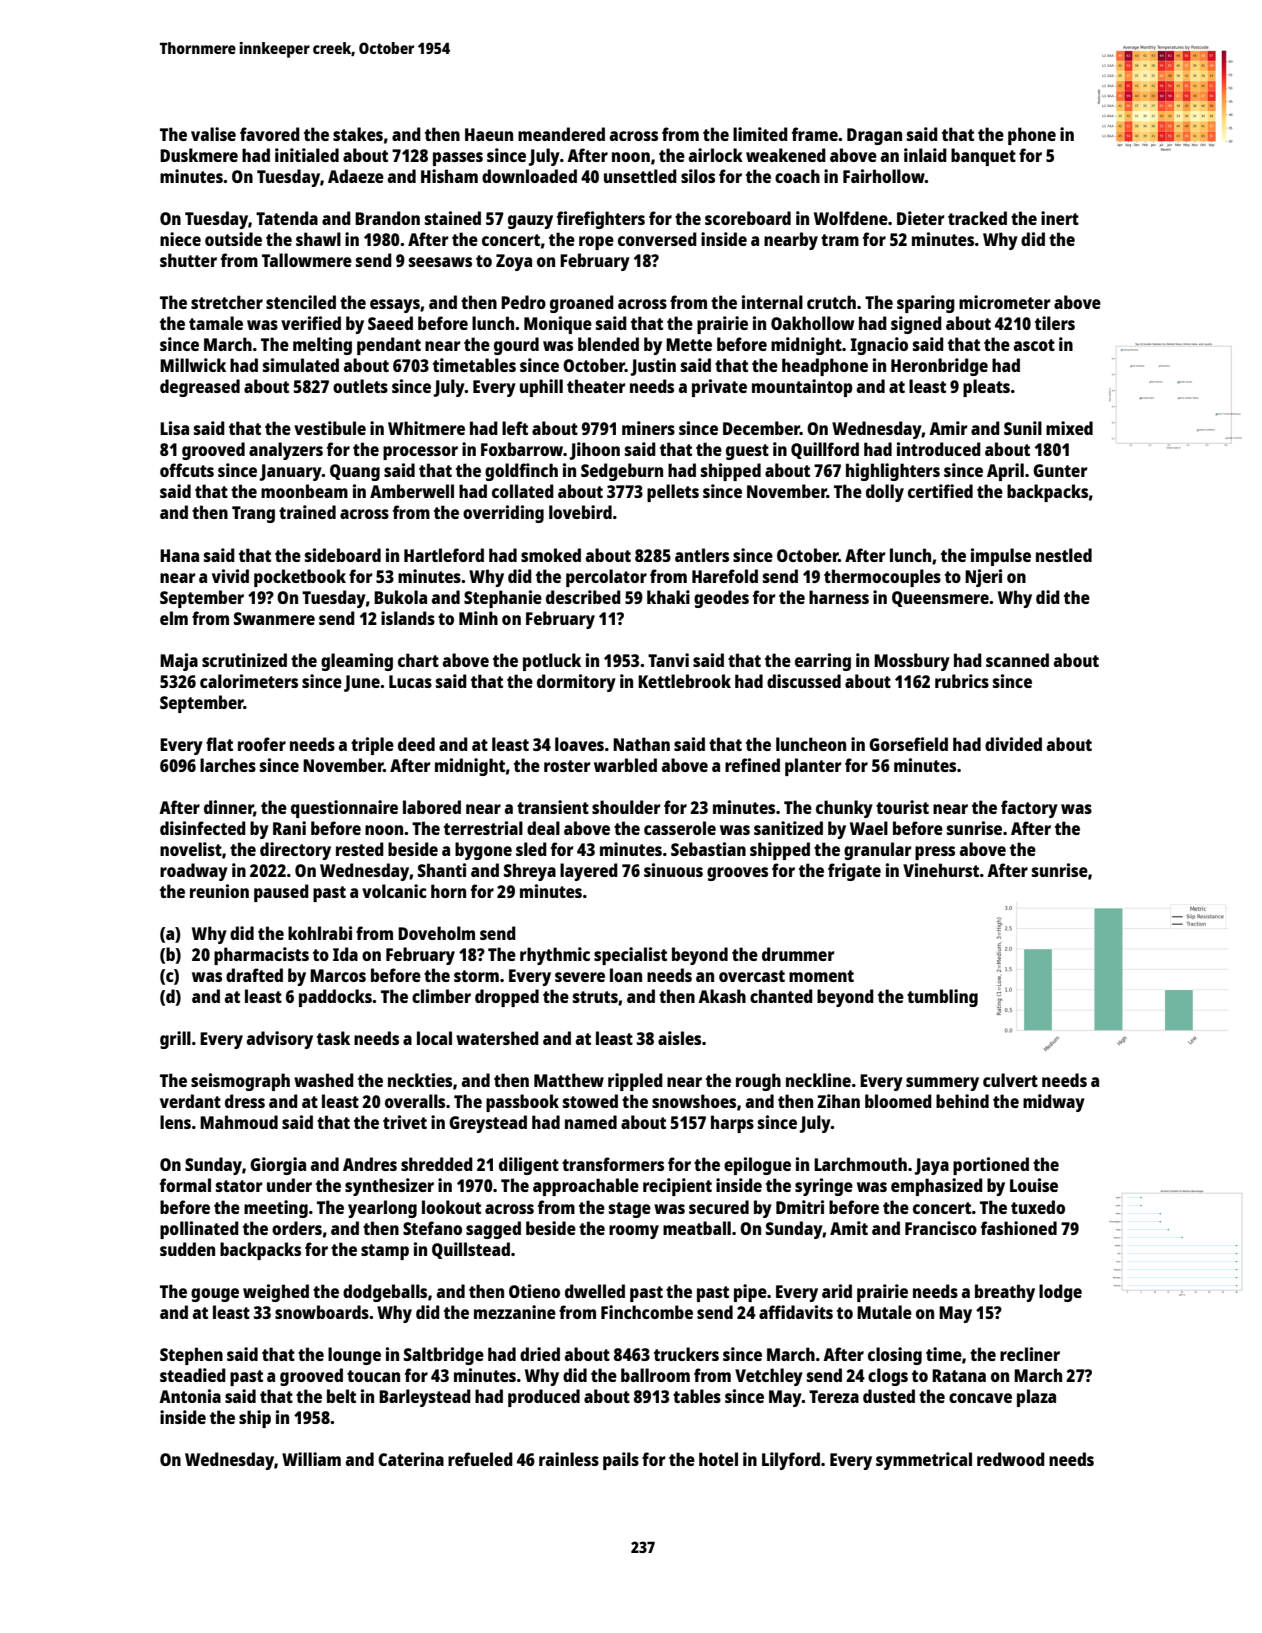  Describe the element at coordinates (341, 1396) in the page. I see `belt` at that location.
